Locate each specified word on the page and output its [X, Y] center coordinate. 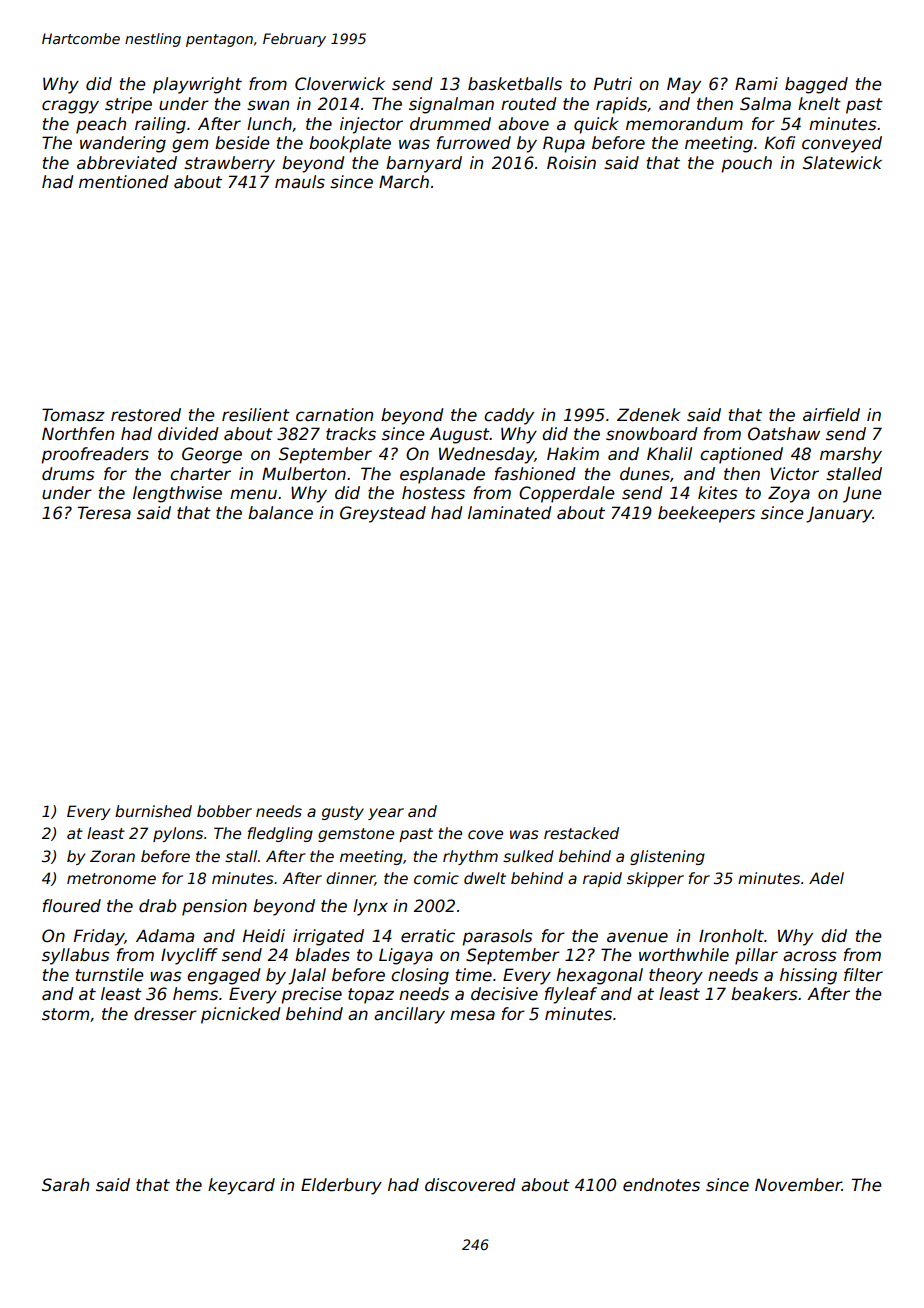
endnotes [661, 1185]
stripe [128, 105]
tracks [351, 434]
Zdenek [648, 415]
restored [146, 415]
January [839, 515]
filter [863, 975]
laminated [510, 513]
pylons [178, 834]
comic [436, 878]
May [684, 85]
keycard [241, 1186]
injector [371, 125]
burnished [153, 811]
